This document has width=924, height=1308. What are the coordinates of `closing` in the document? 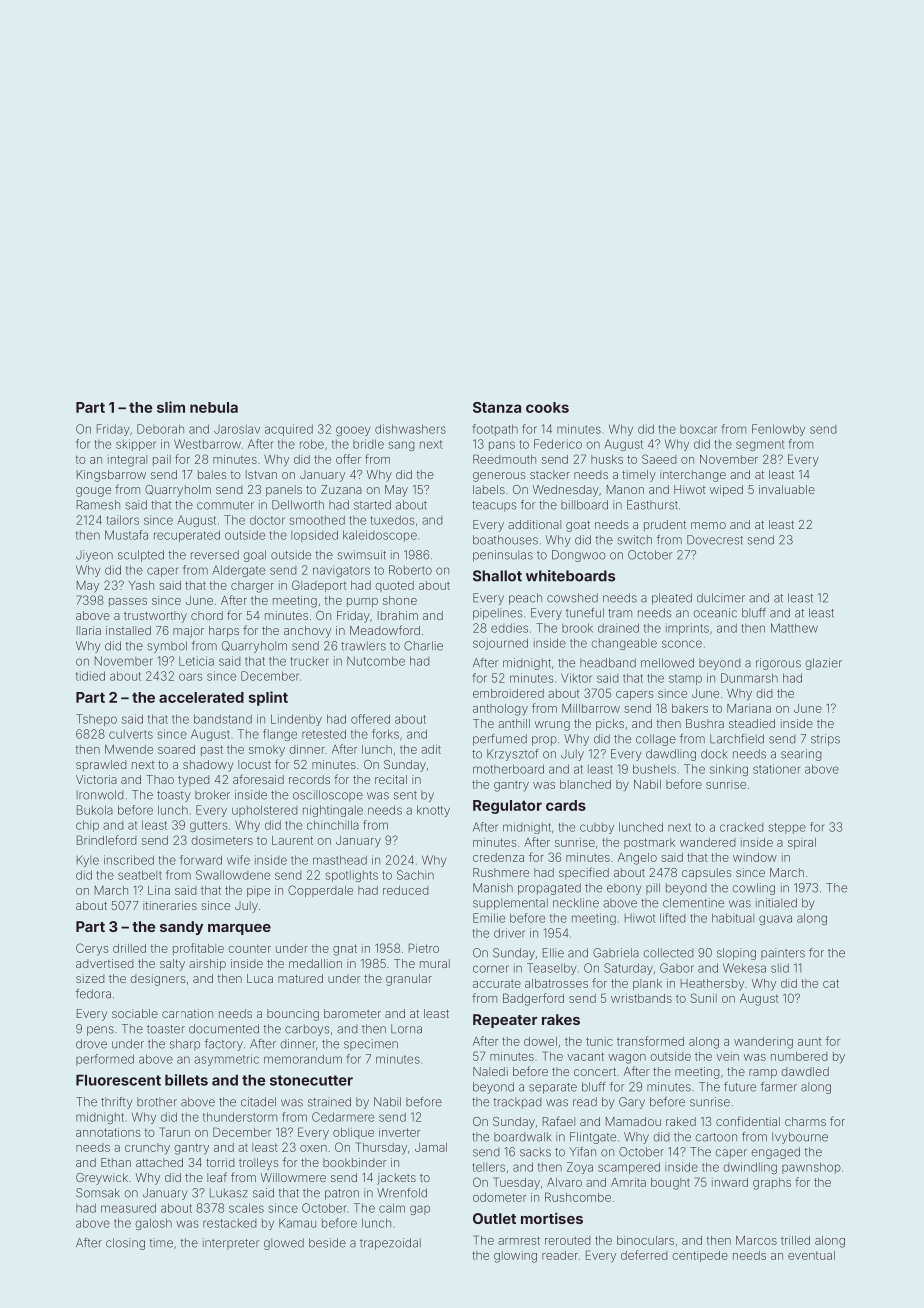 It's located at (125, 1244).
